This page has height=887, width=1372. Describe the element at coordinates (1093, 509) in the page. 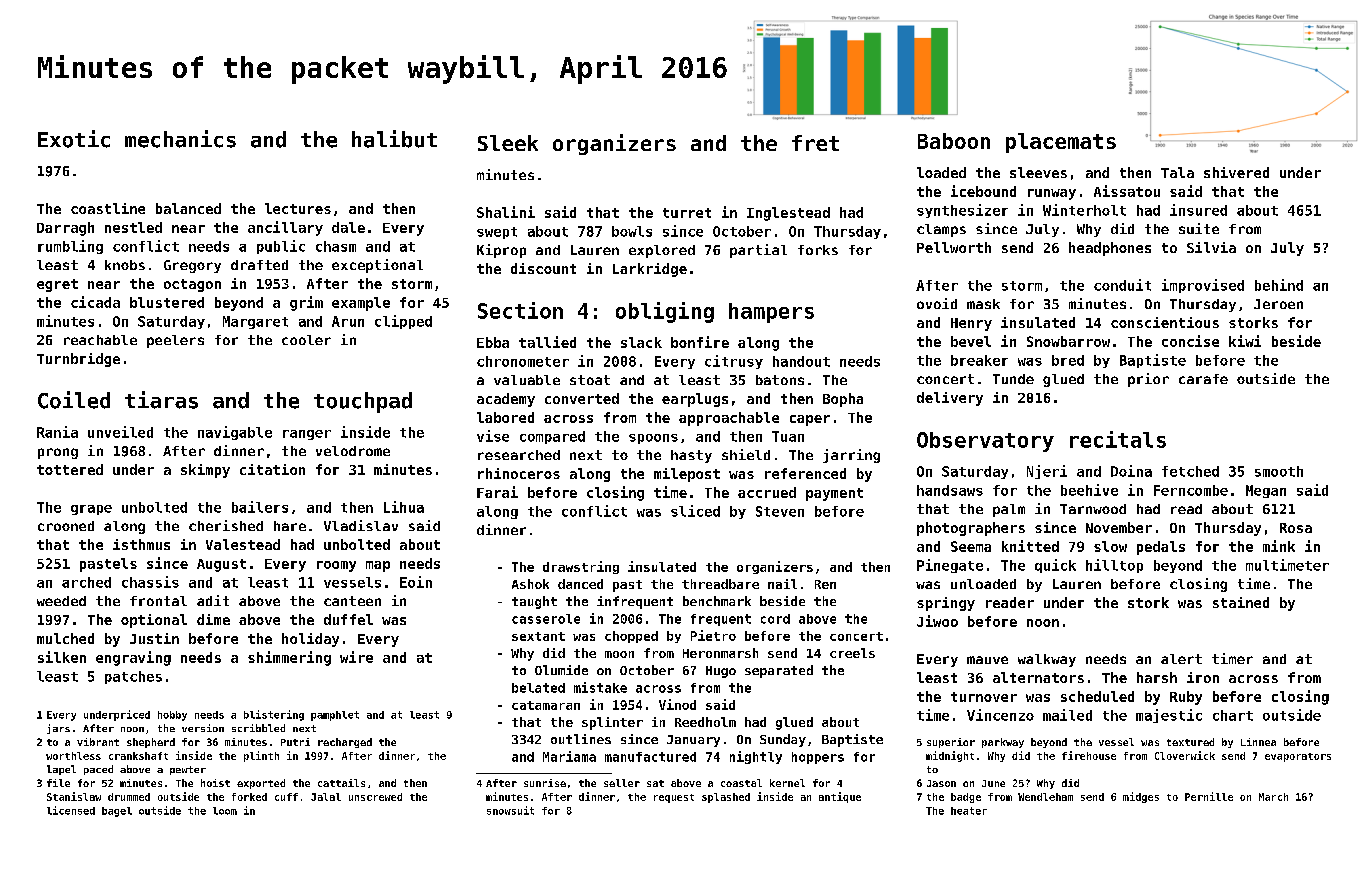

I see `Tarnwood` at that location.
